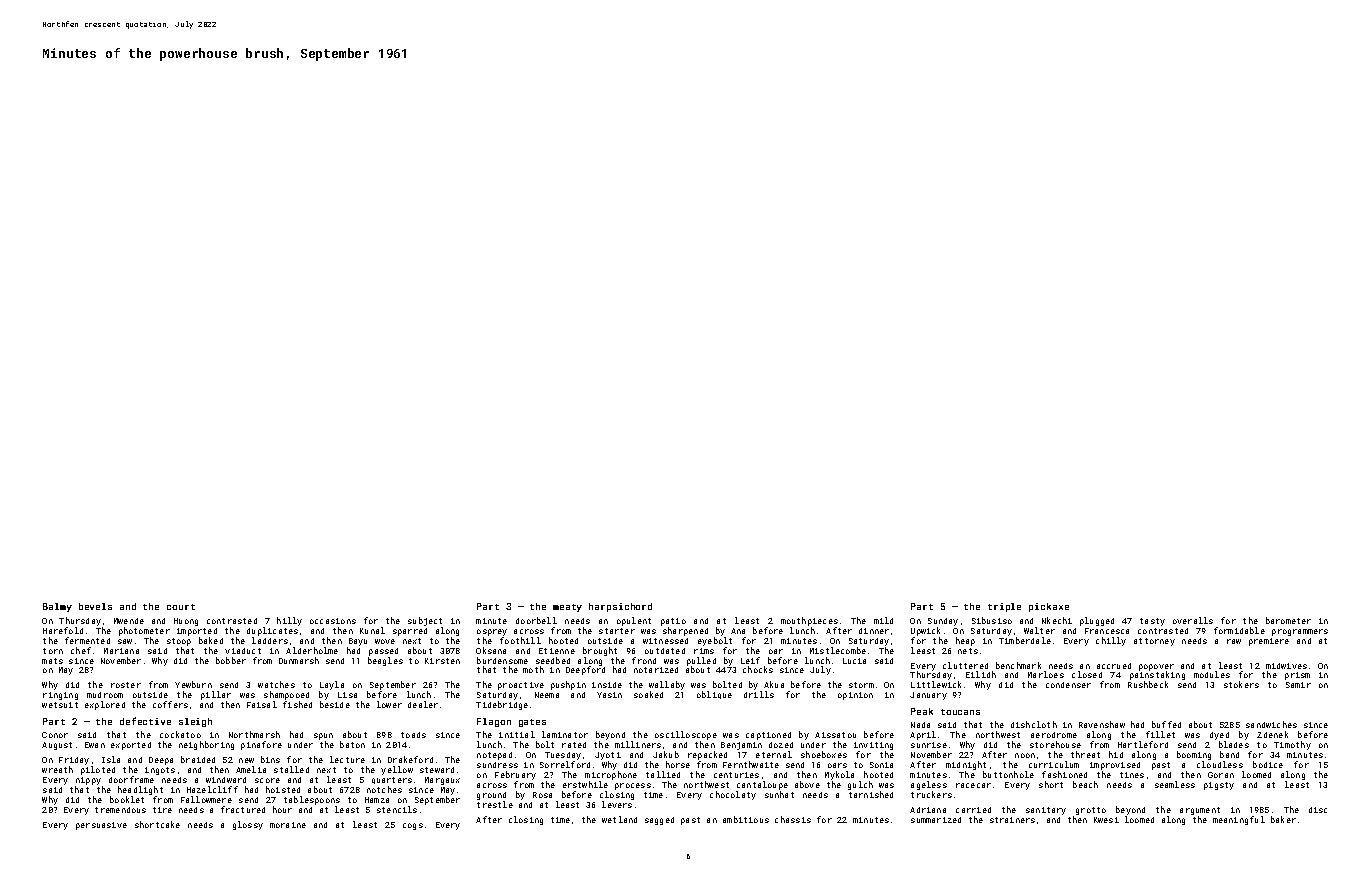 The image size is (1372, 887). I want to click on Friday, so click(74, 761).
